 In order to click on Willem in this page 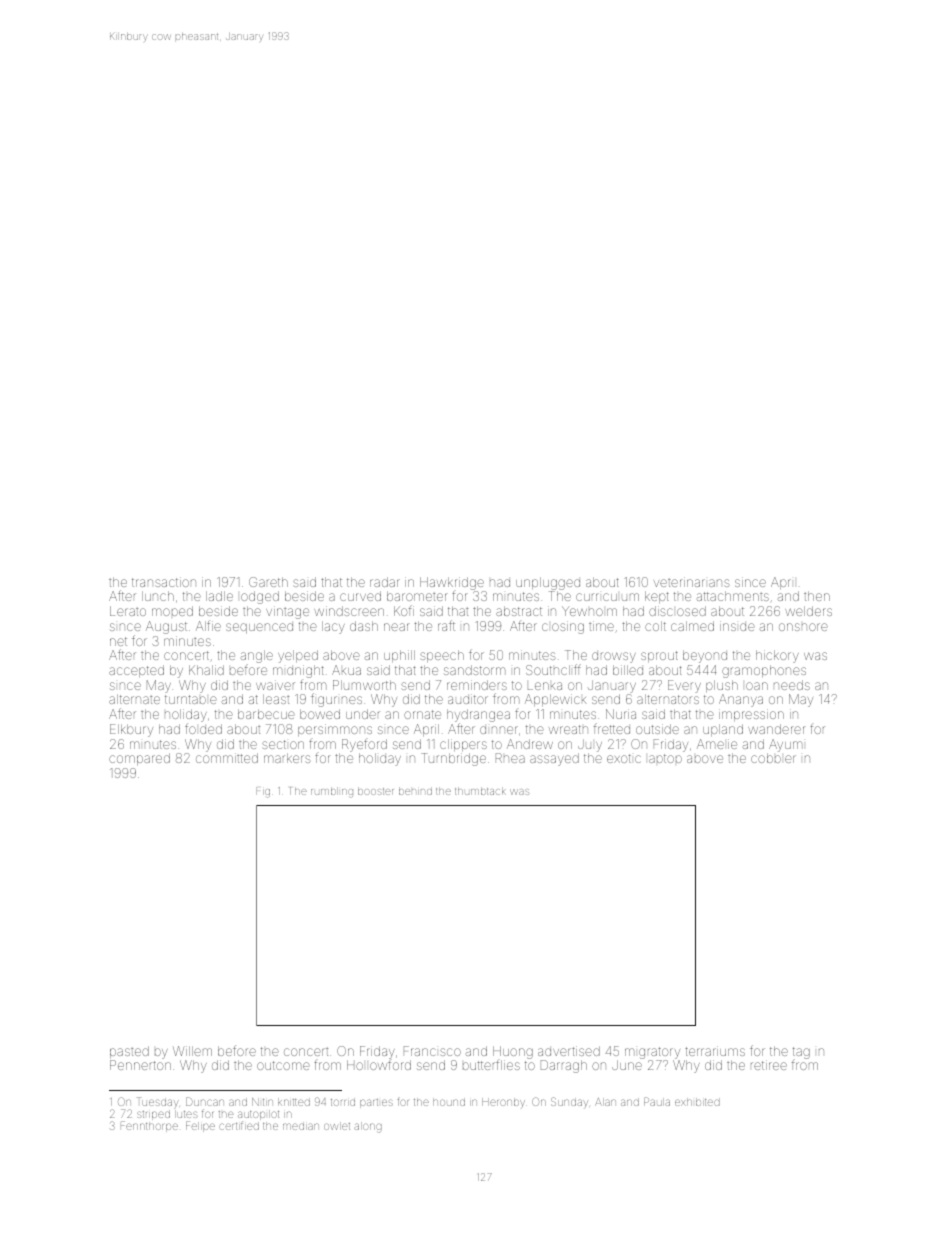, I will do `click(192, 1051)`.
